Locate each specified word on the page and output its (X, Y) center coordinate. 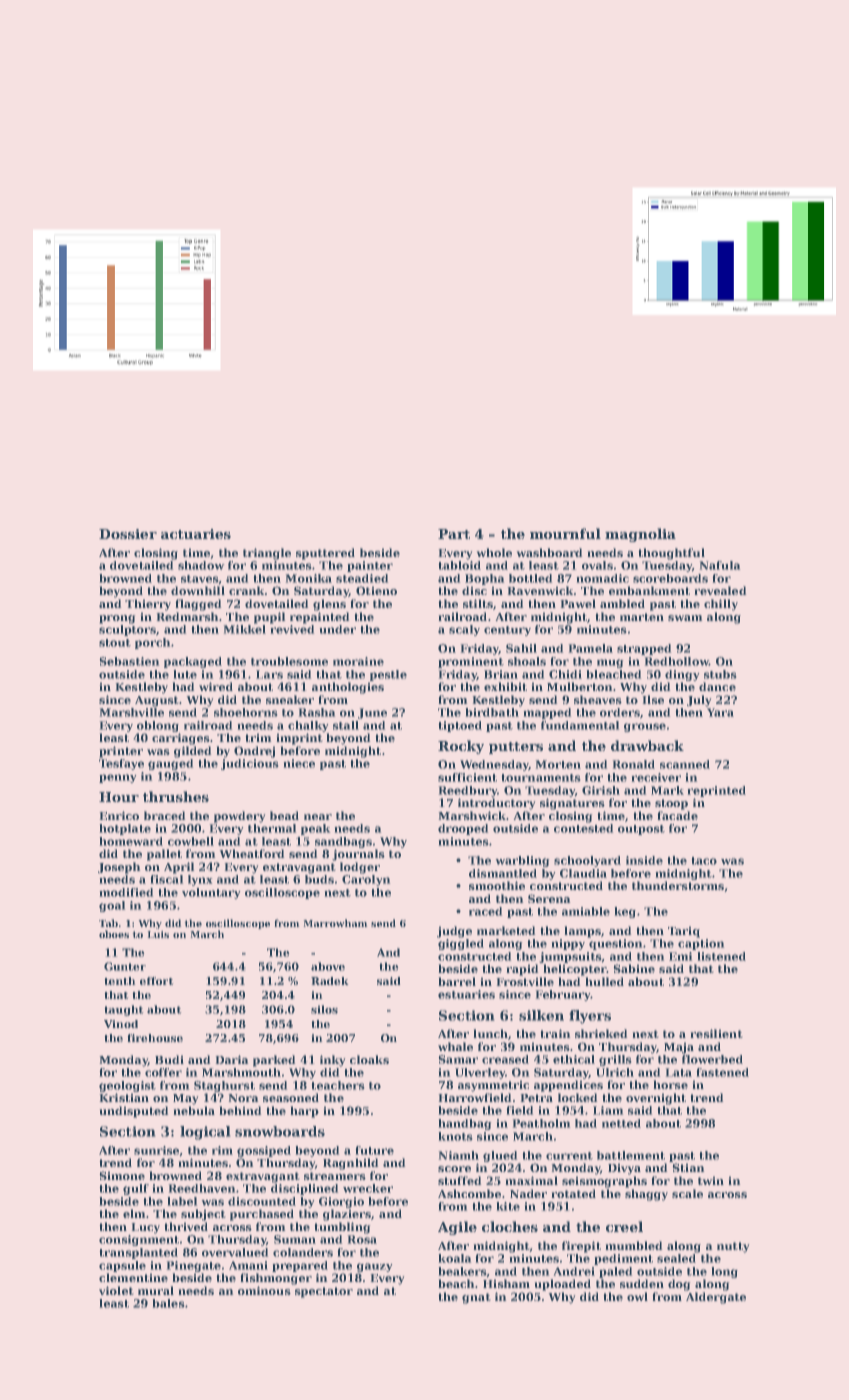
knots (455, 1136)
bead (284, 815)
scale (687, 1193)
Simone (122, 1175)
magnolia (640, 535)
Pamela (591, 648)
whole (494, 552)
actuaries (196, 534)
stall (346, 725)
